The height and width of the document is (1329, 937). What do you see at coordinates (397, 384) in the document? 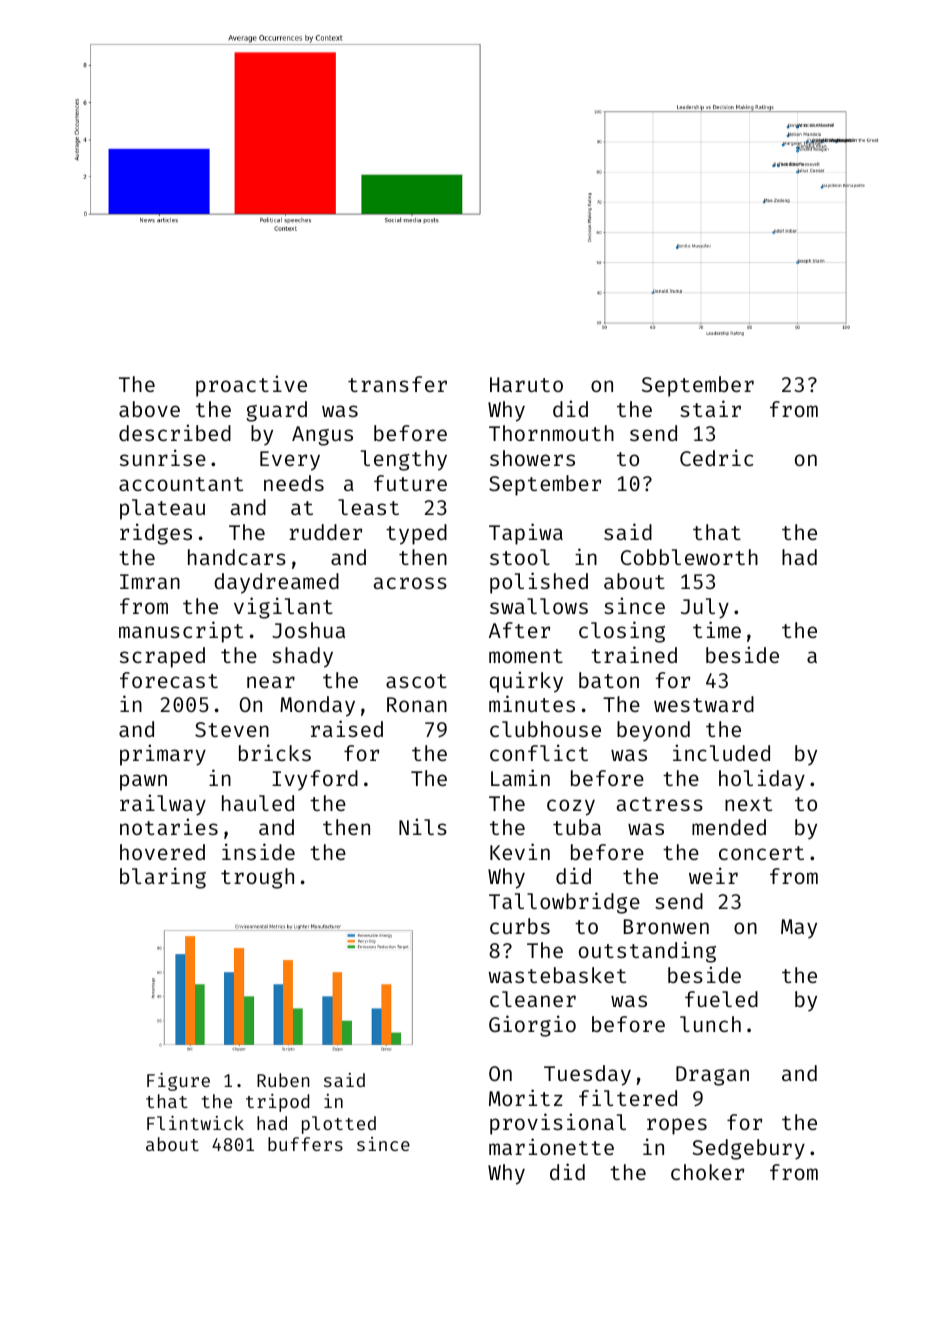
I see `transfer` at bounding box center [397, 384].
